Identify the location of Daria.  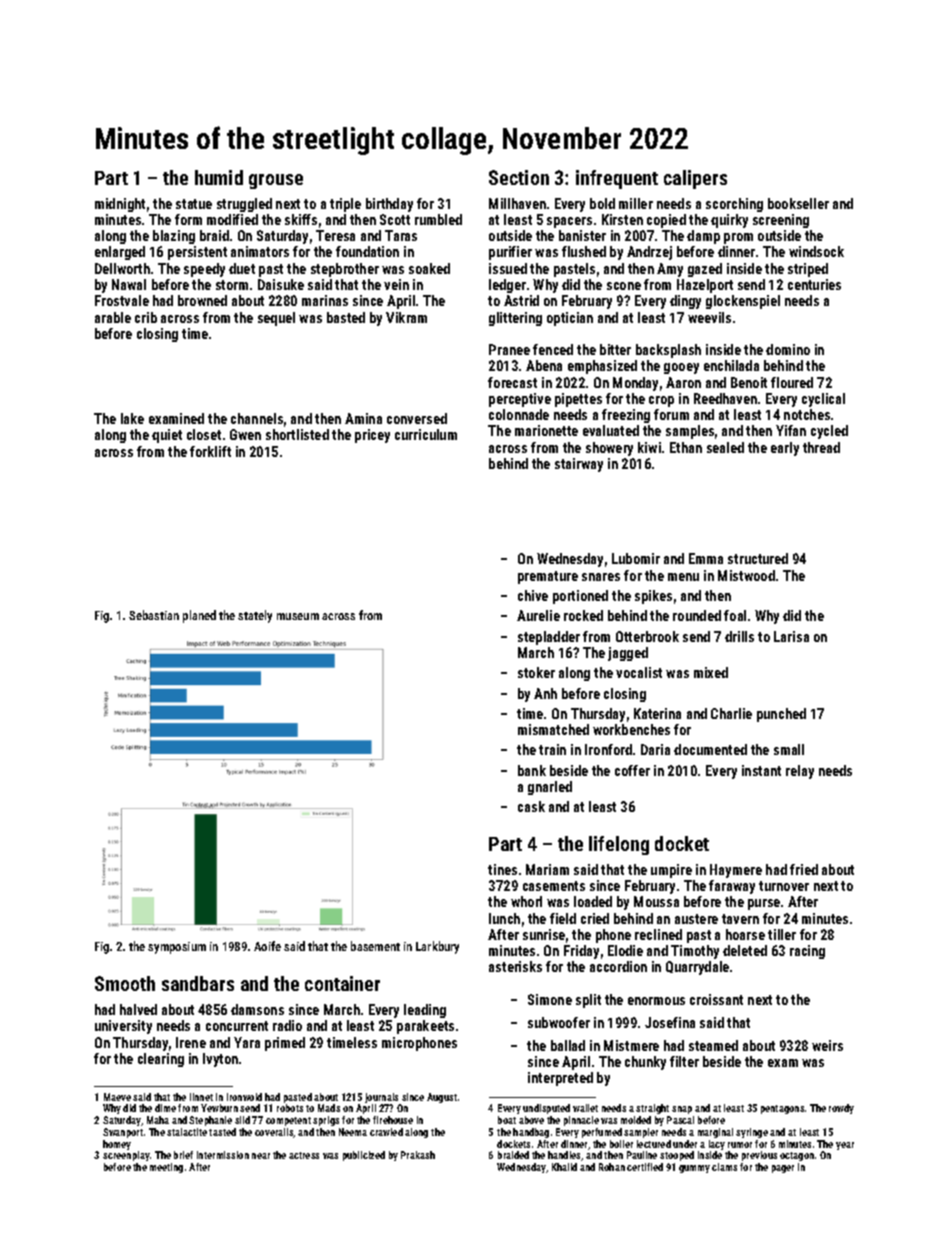
(655, 749).
